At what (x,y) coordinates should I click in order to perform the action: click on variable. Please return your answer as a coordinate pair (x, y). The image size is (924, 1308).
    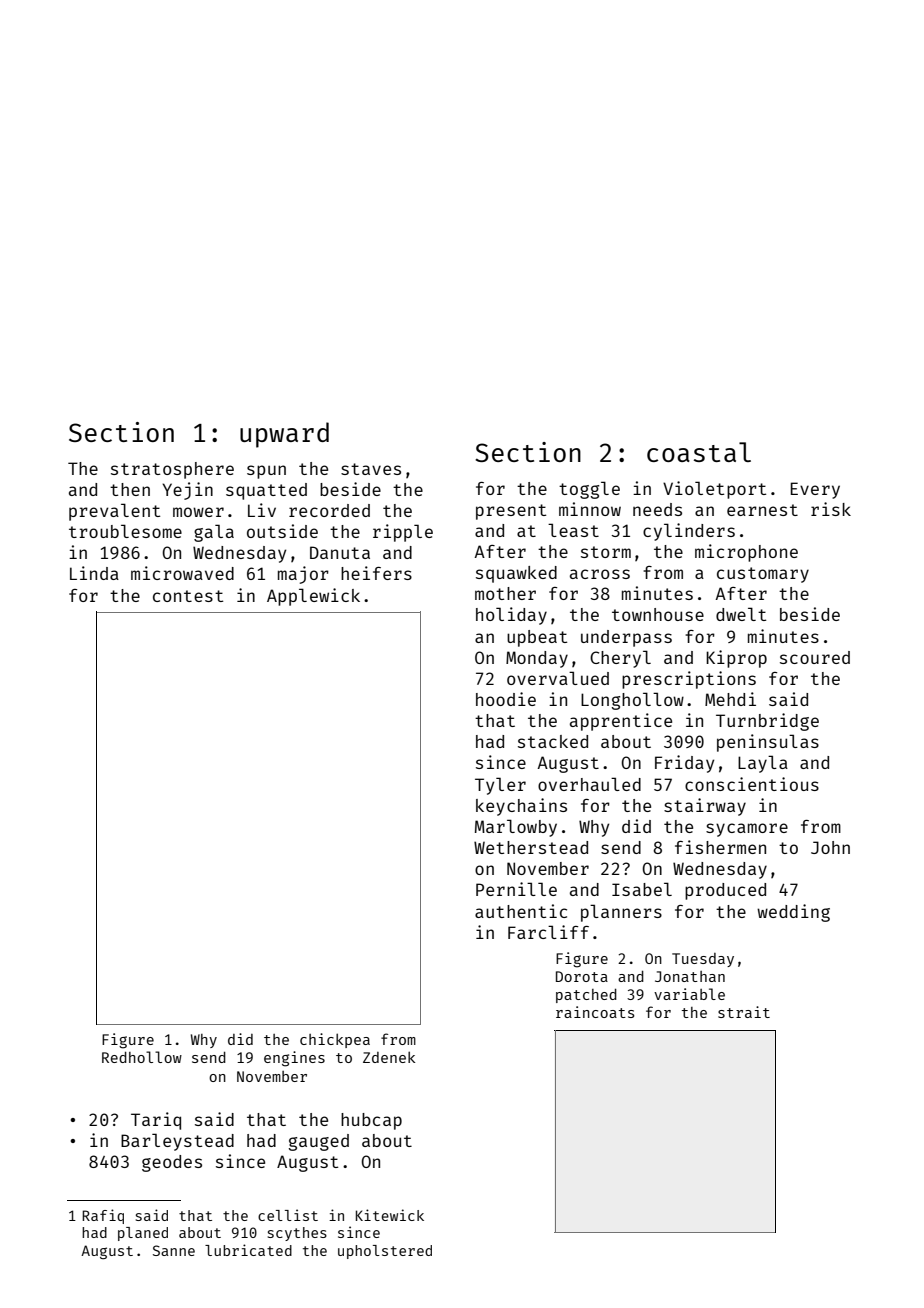
    Looking at the image, I should click on (689, 994).
